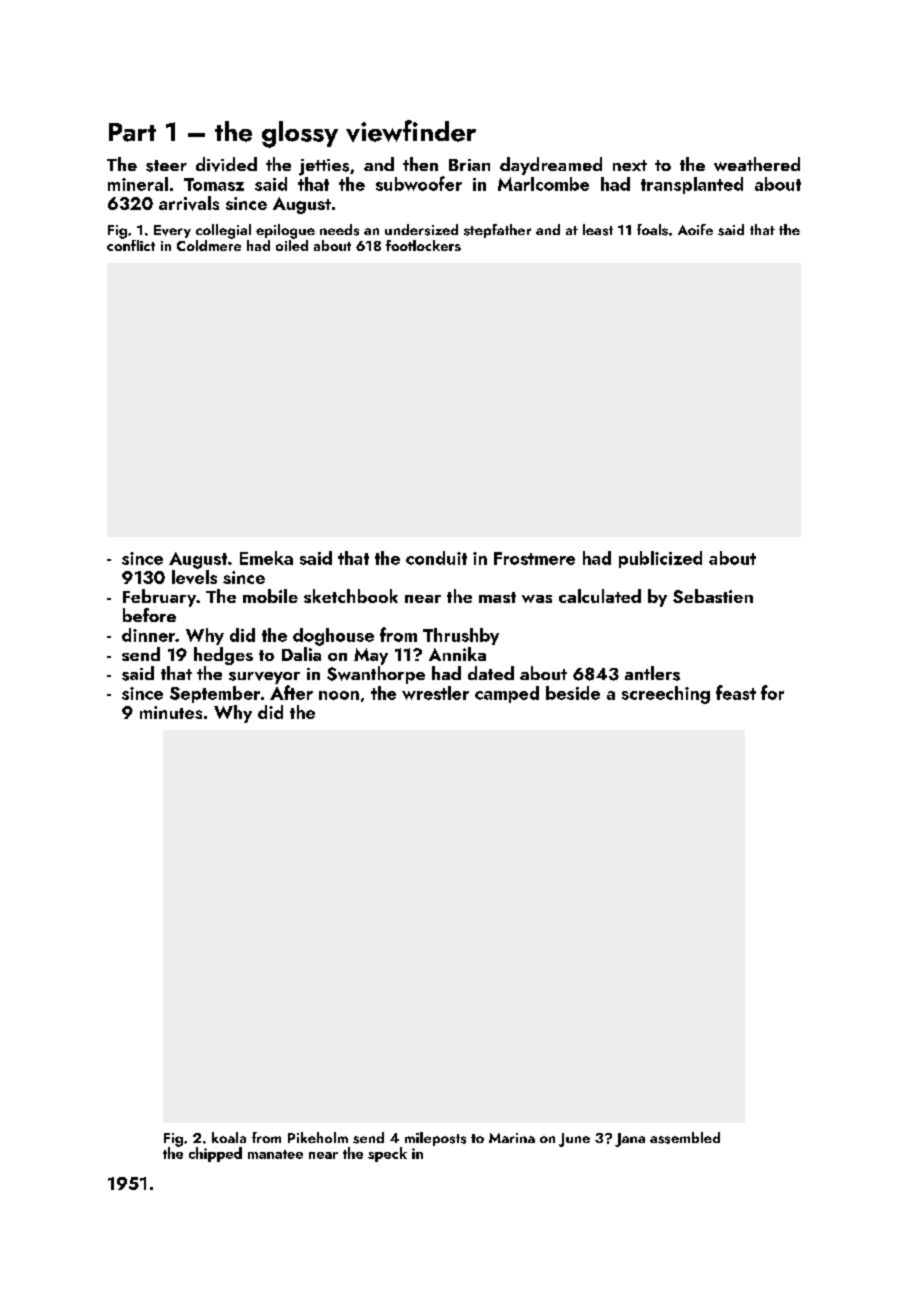  Describe the element at coordinates (574, 1140) in the image. I see `June` at that location.
